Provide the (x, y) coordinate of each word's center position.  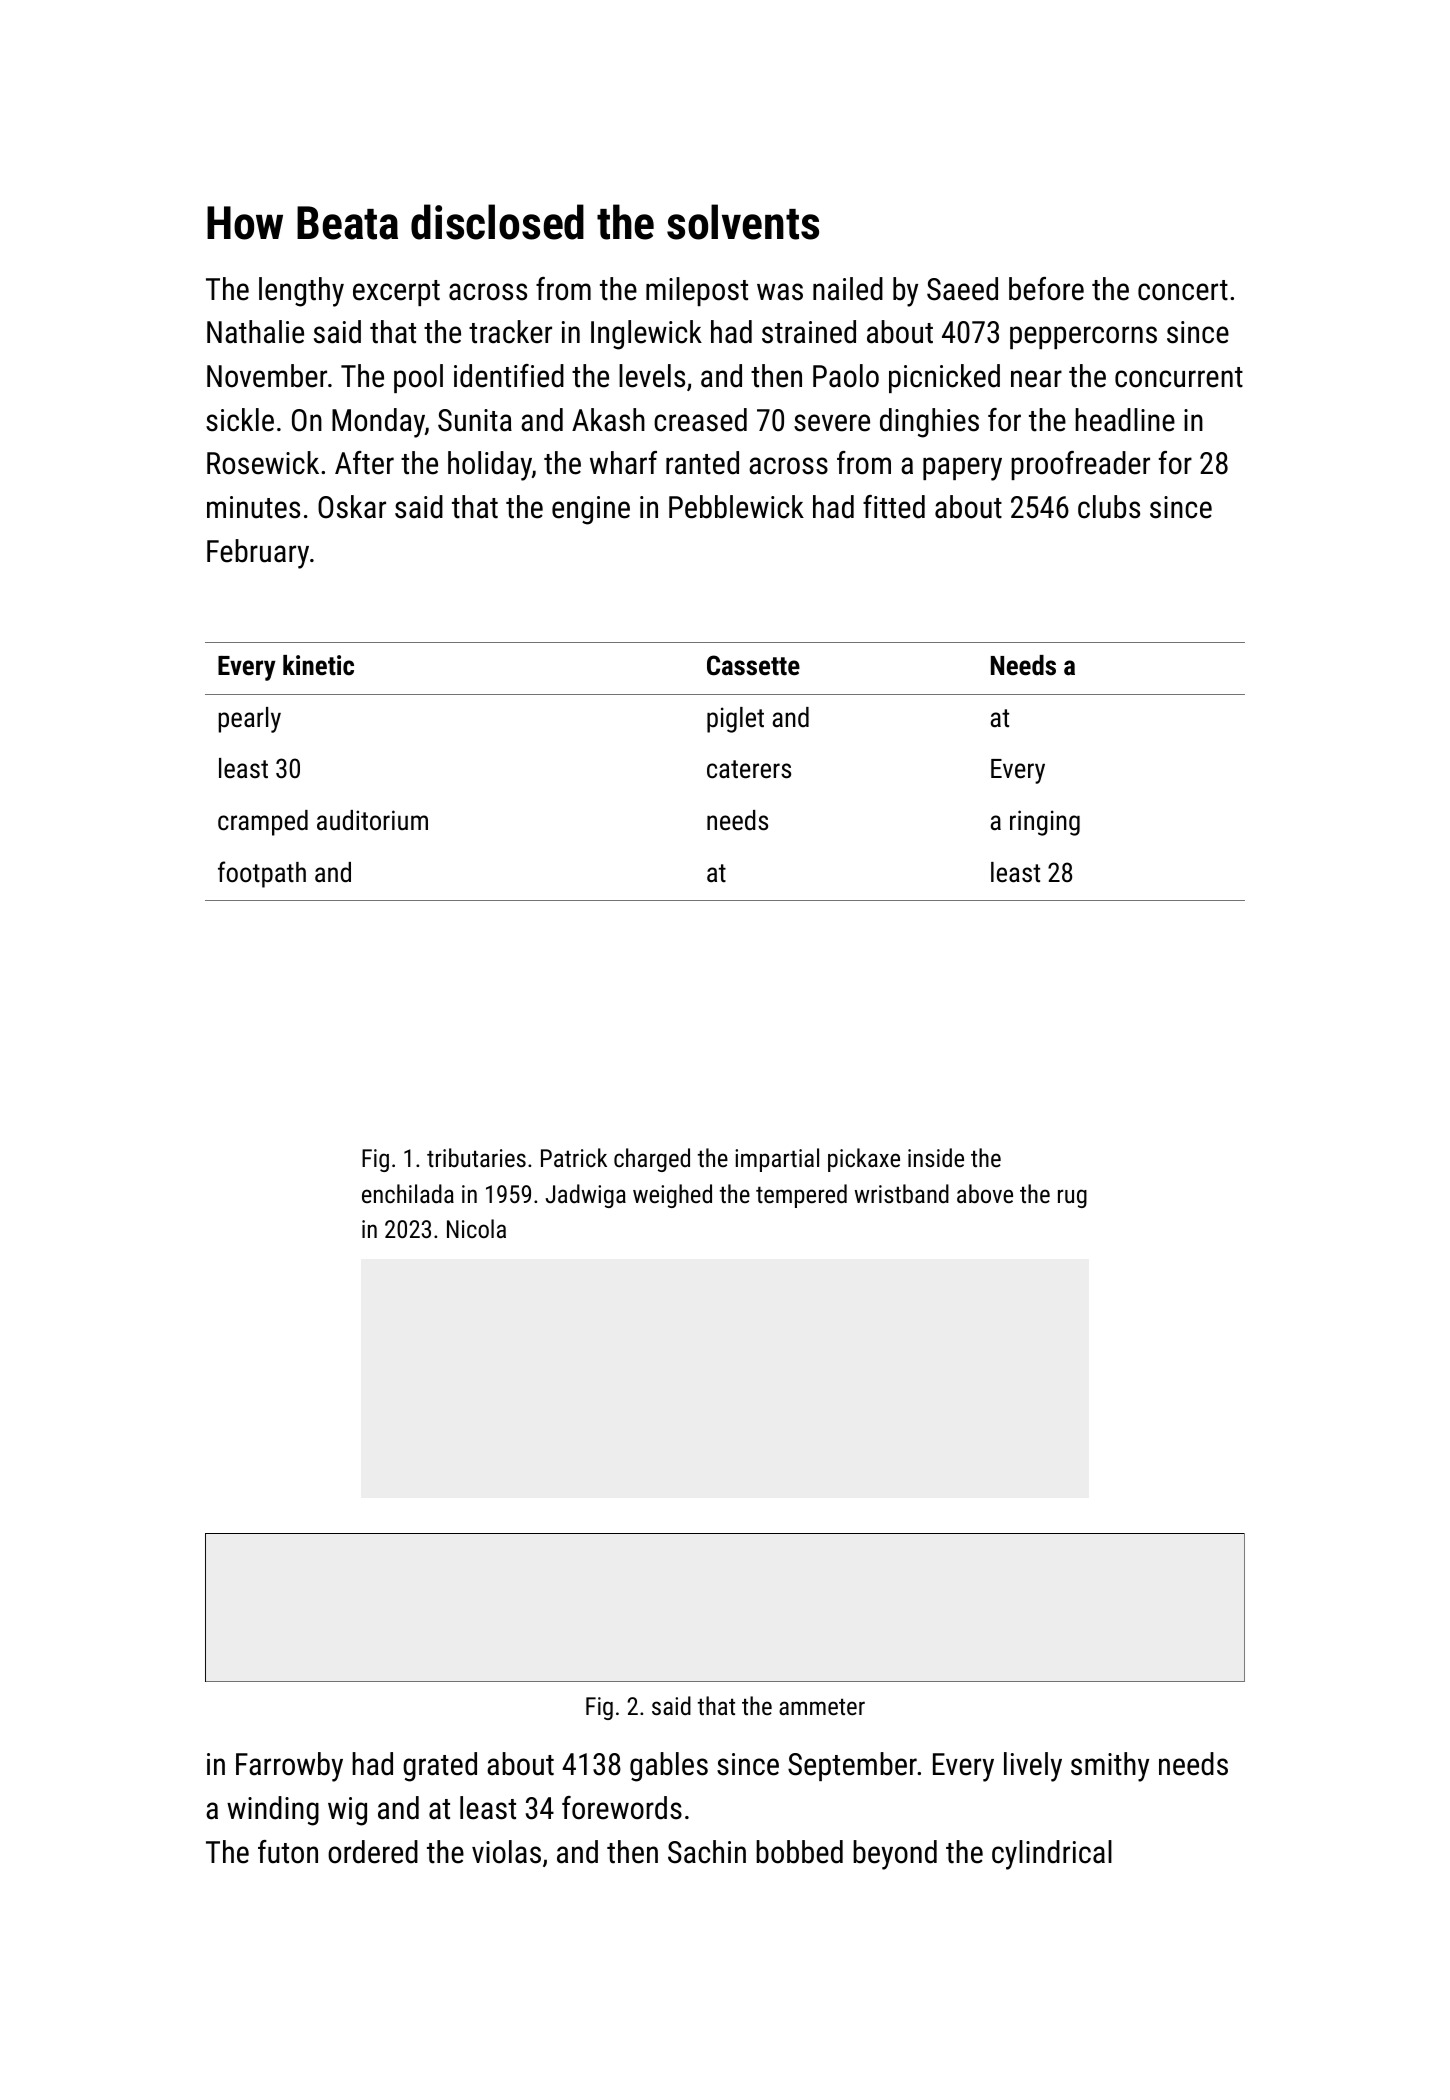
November (267, 376)
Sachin (707, 1852)
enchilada (408, 1193)
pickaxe (864, 1160)
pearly (249, 720)
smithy (1110, 1767)
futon (288, 1852)
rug (1072, 1198)
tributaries (476, 1157)
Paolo (846, 376)
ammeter (822, 1706)
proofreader (1080, 465)
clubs (1109, 507)
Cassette (753, 665)
